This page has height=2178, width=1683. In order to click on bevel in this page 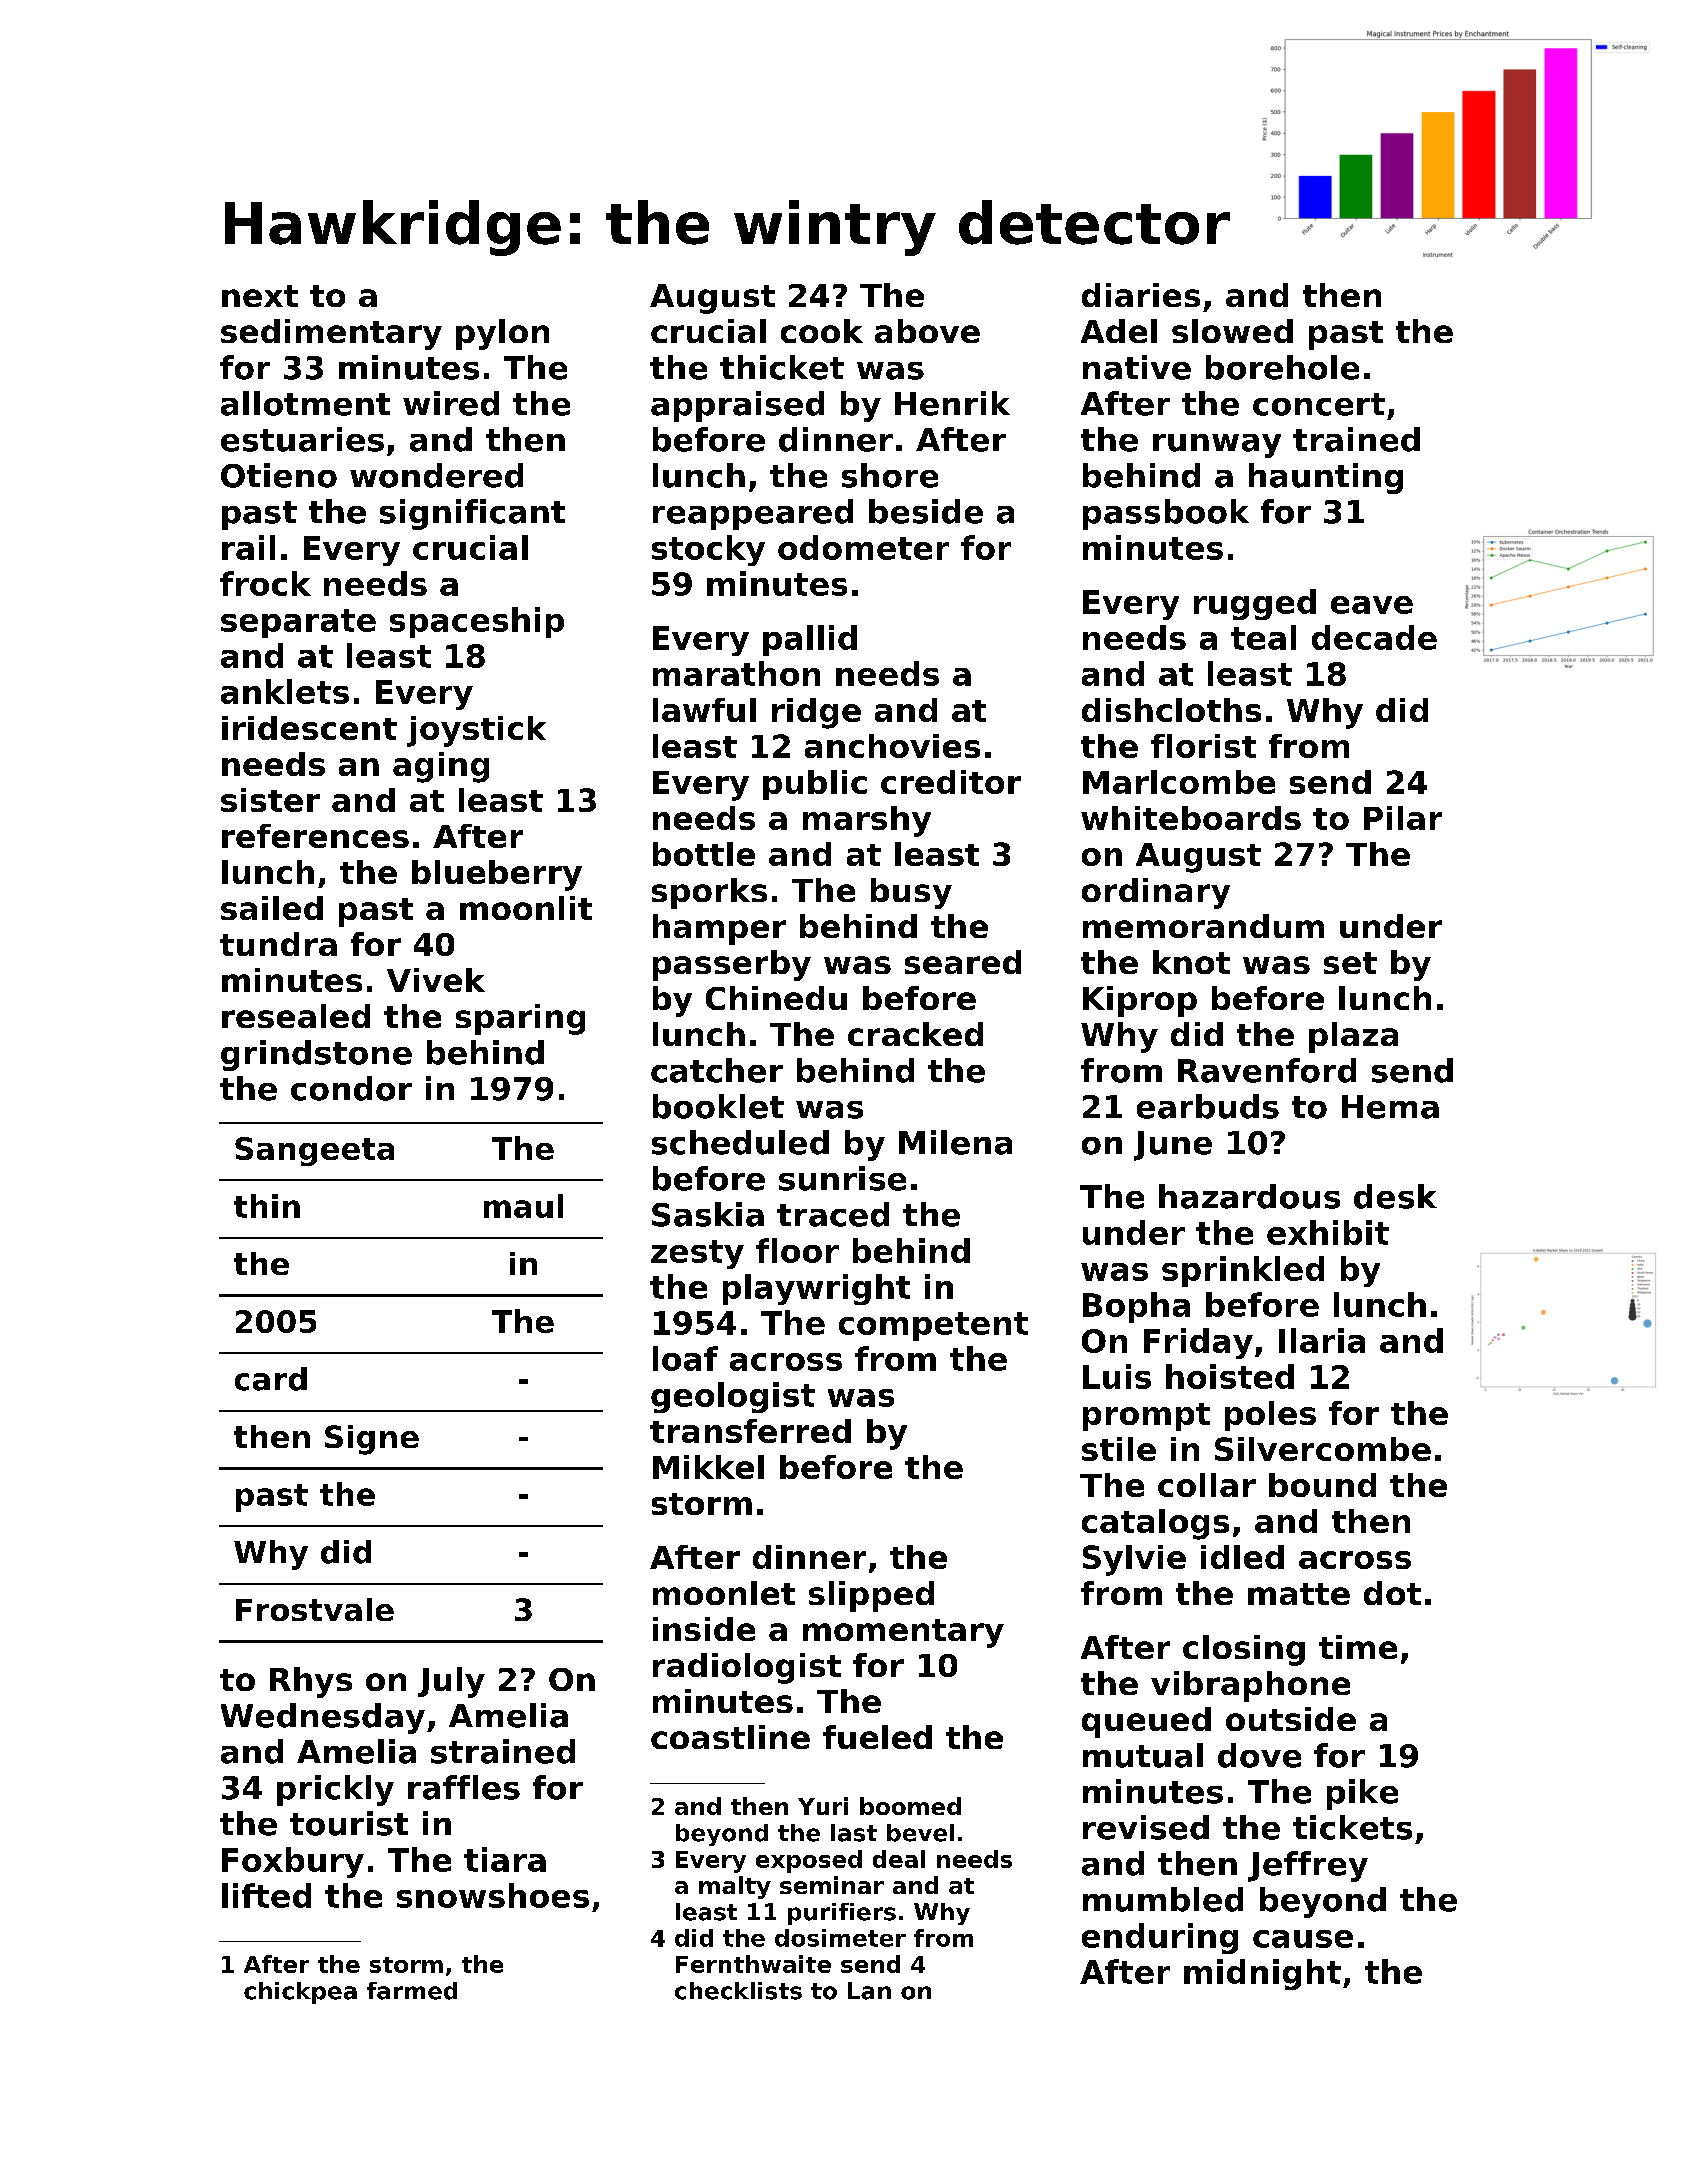, I will do `click(920, 1833)`.
